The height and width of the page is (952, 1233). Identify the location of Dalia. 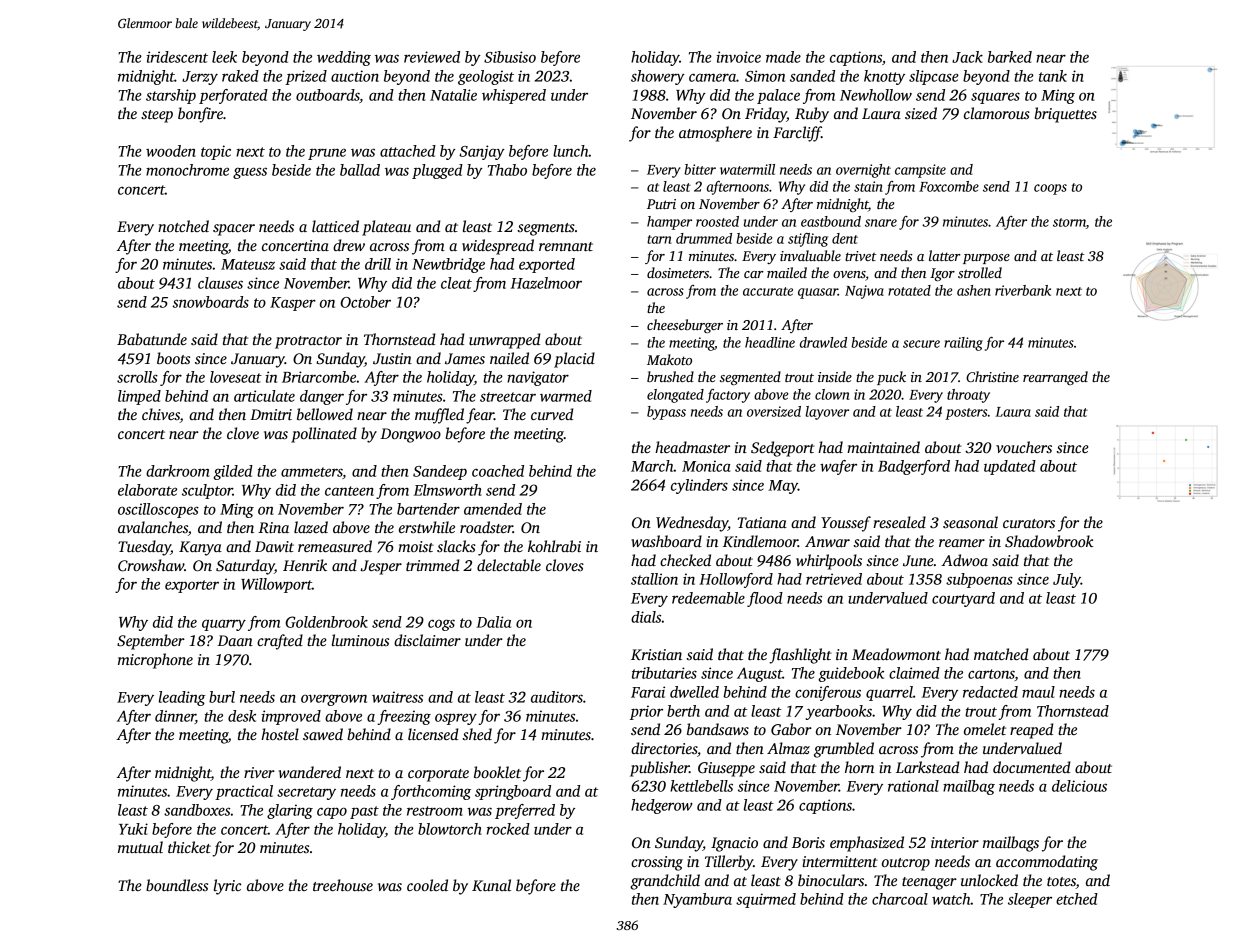
(493, 622).
